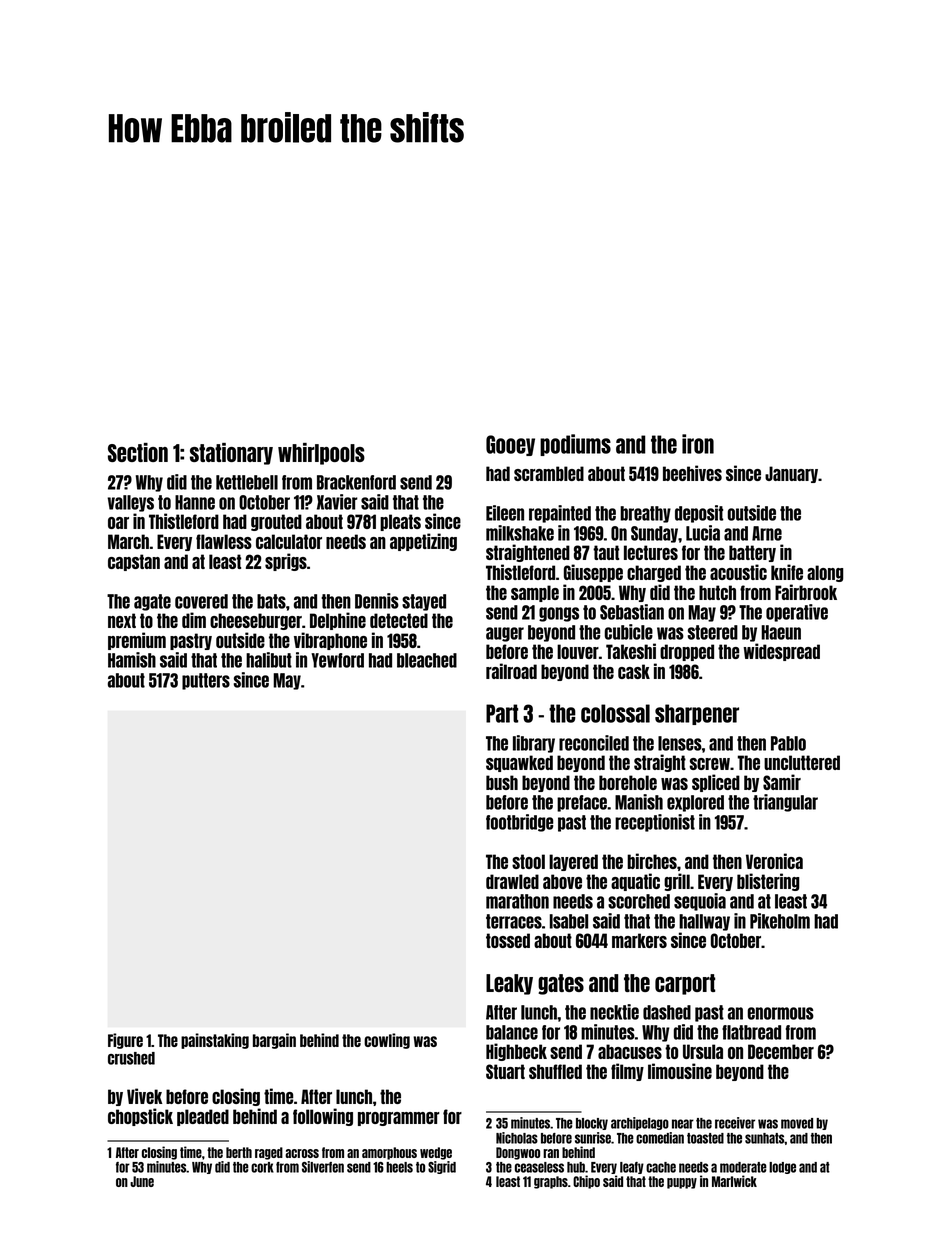  I want to click on iron, so click(698, 444).
